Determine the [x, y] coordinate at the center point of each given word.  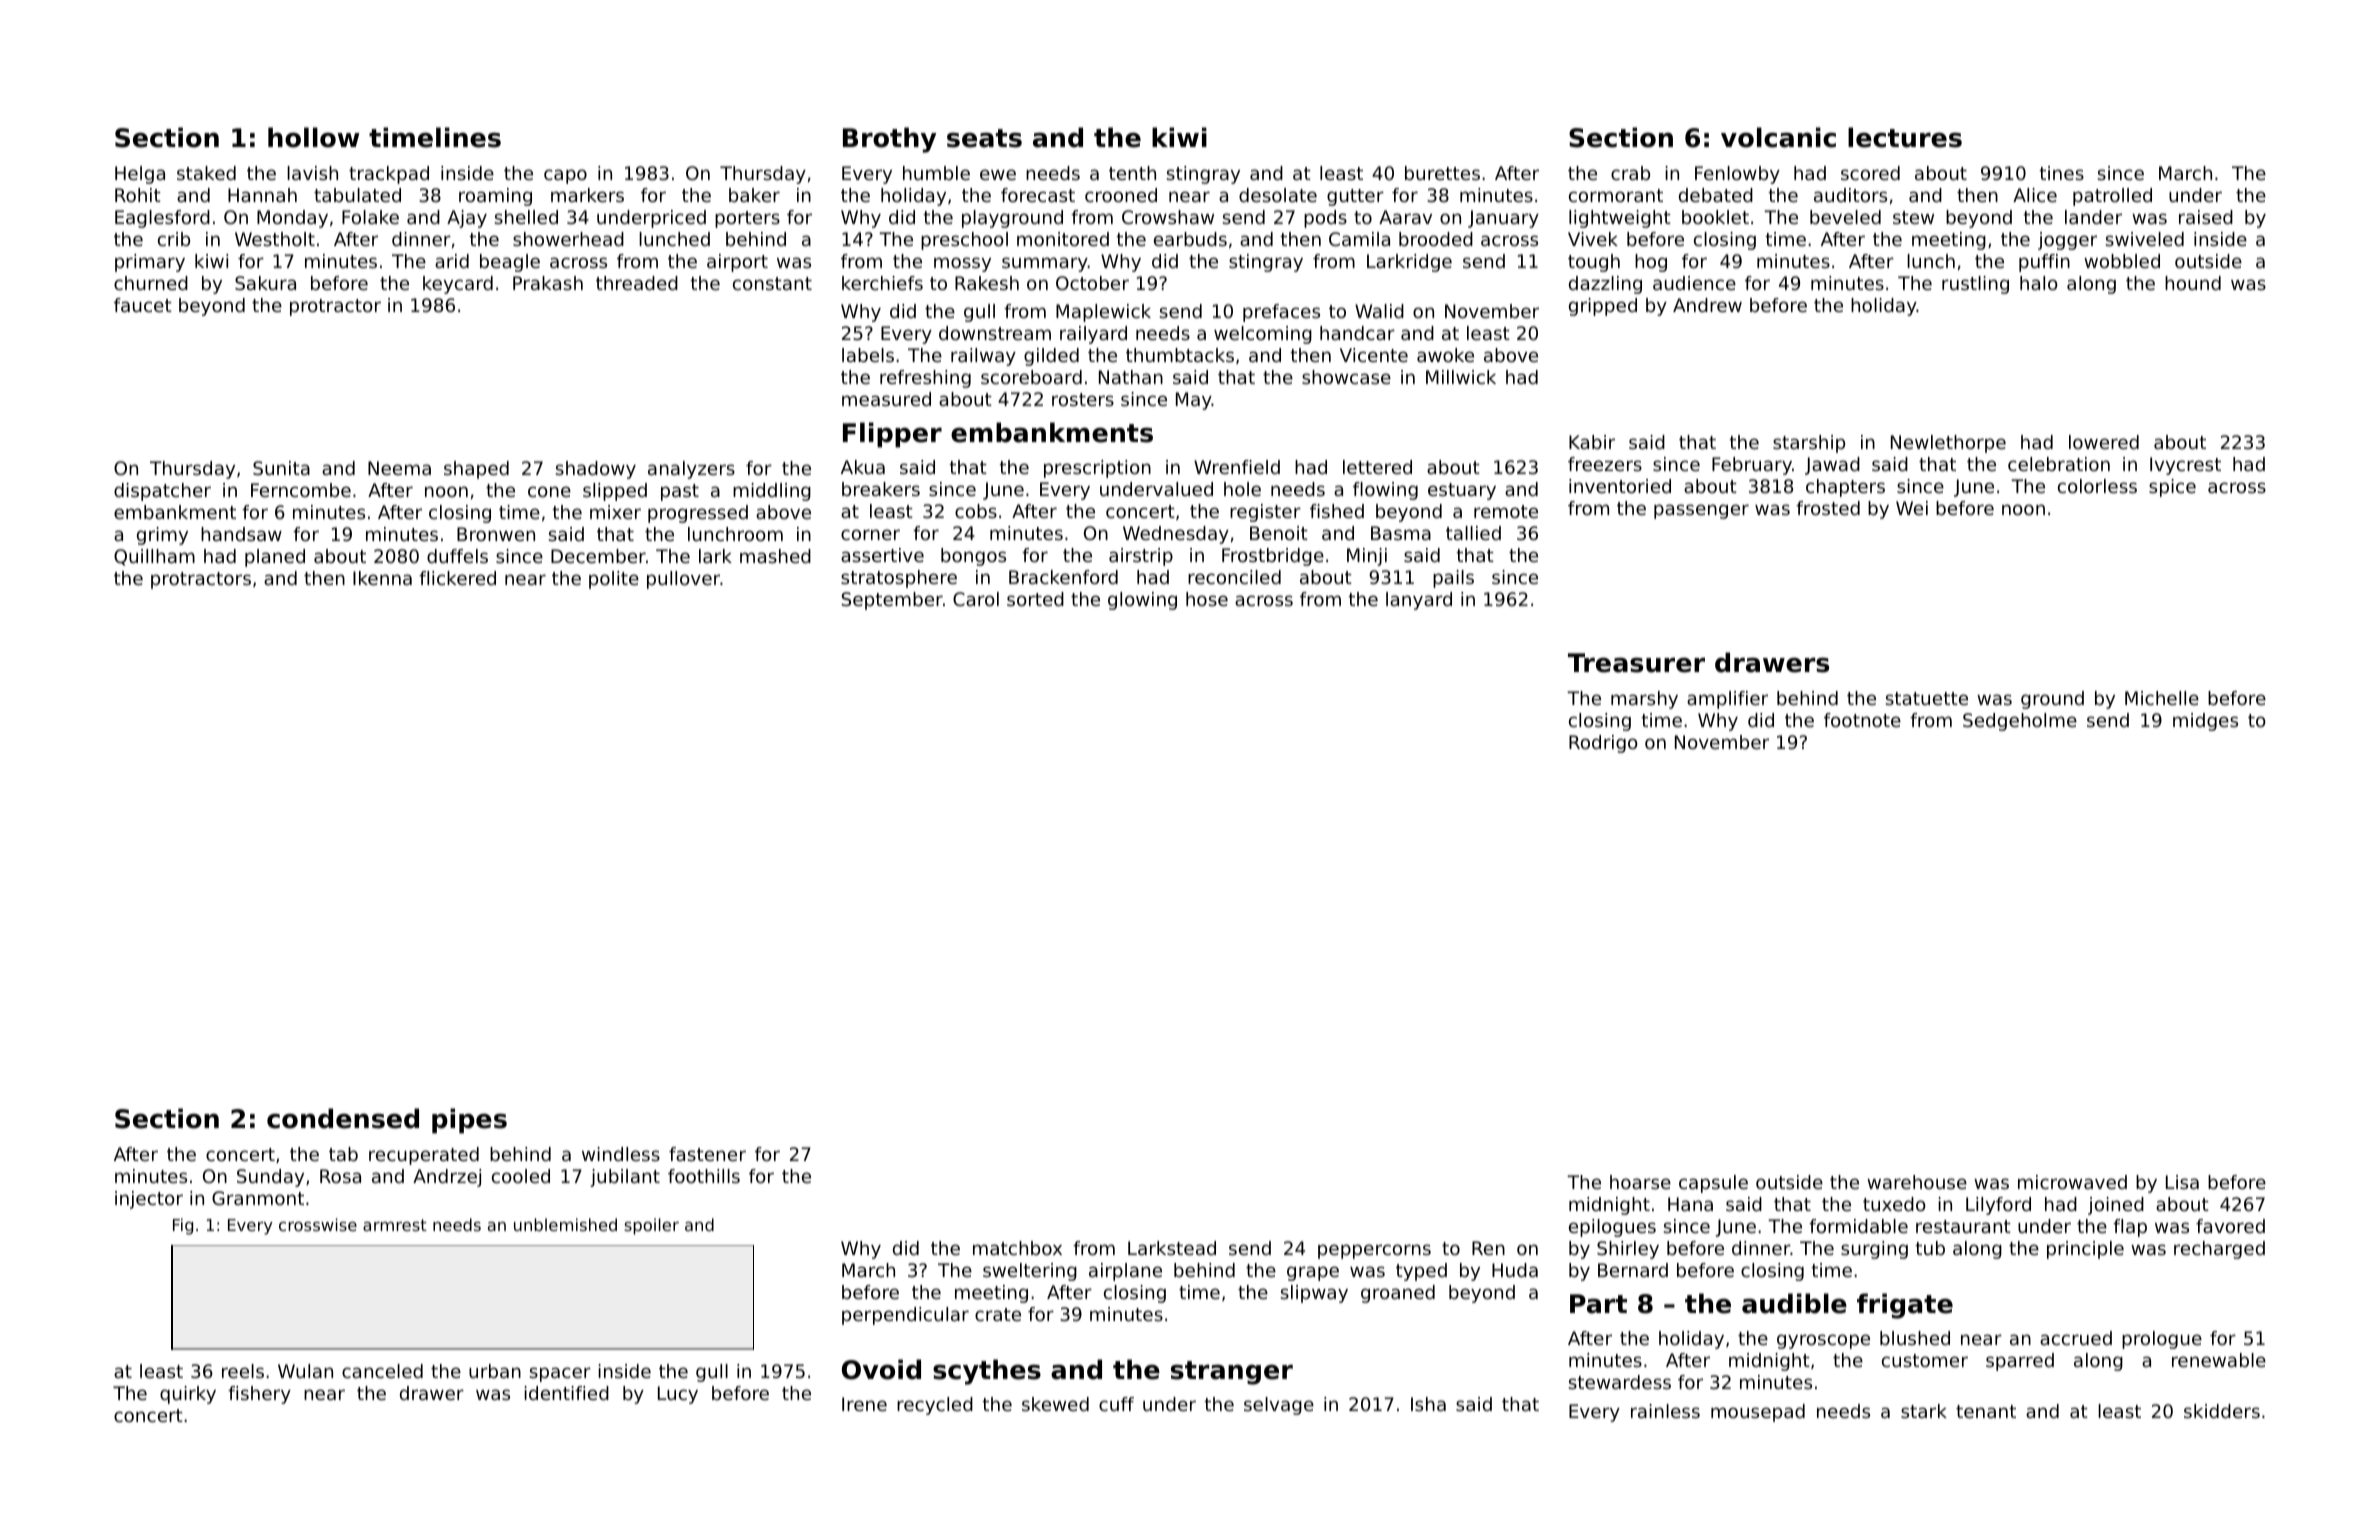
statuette [1927, 698]
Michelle [2162, 698]
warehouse [1917, 1182]
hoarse [1640, 1182]
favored [2230, 1226]
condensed [343, 1118]
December [598, 556]
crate [998, 1314]
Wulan [305, 1371]
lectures [1905, 137]
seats [984, 138]
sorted [1035, 599]
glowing [1142, 601]
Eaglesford [162, 219]
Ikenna [382, 578]
